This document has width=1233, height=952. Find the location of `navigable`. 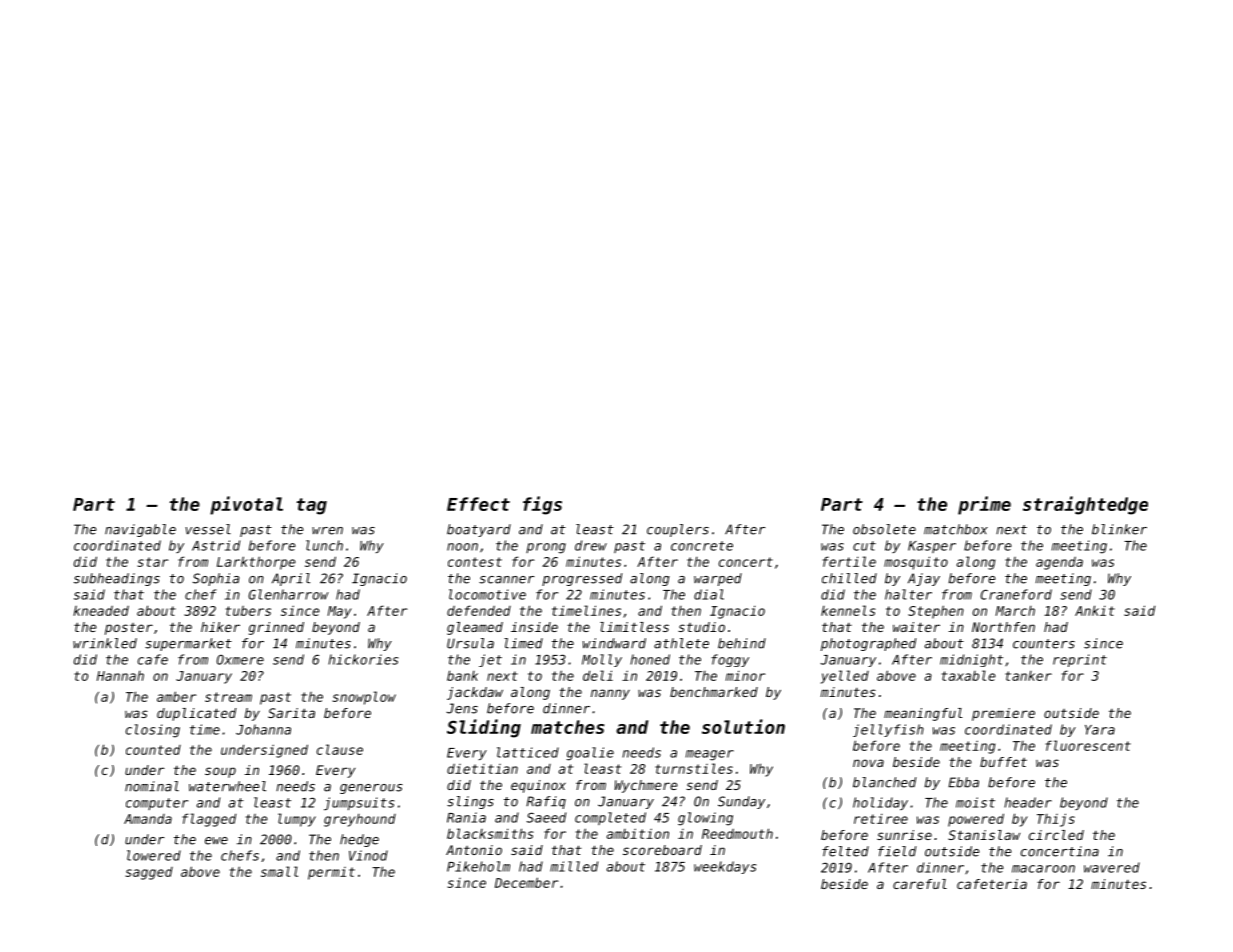

navigable is located at coordinates (140, 530).
